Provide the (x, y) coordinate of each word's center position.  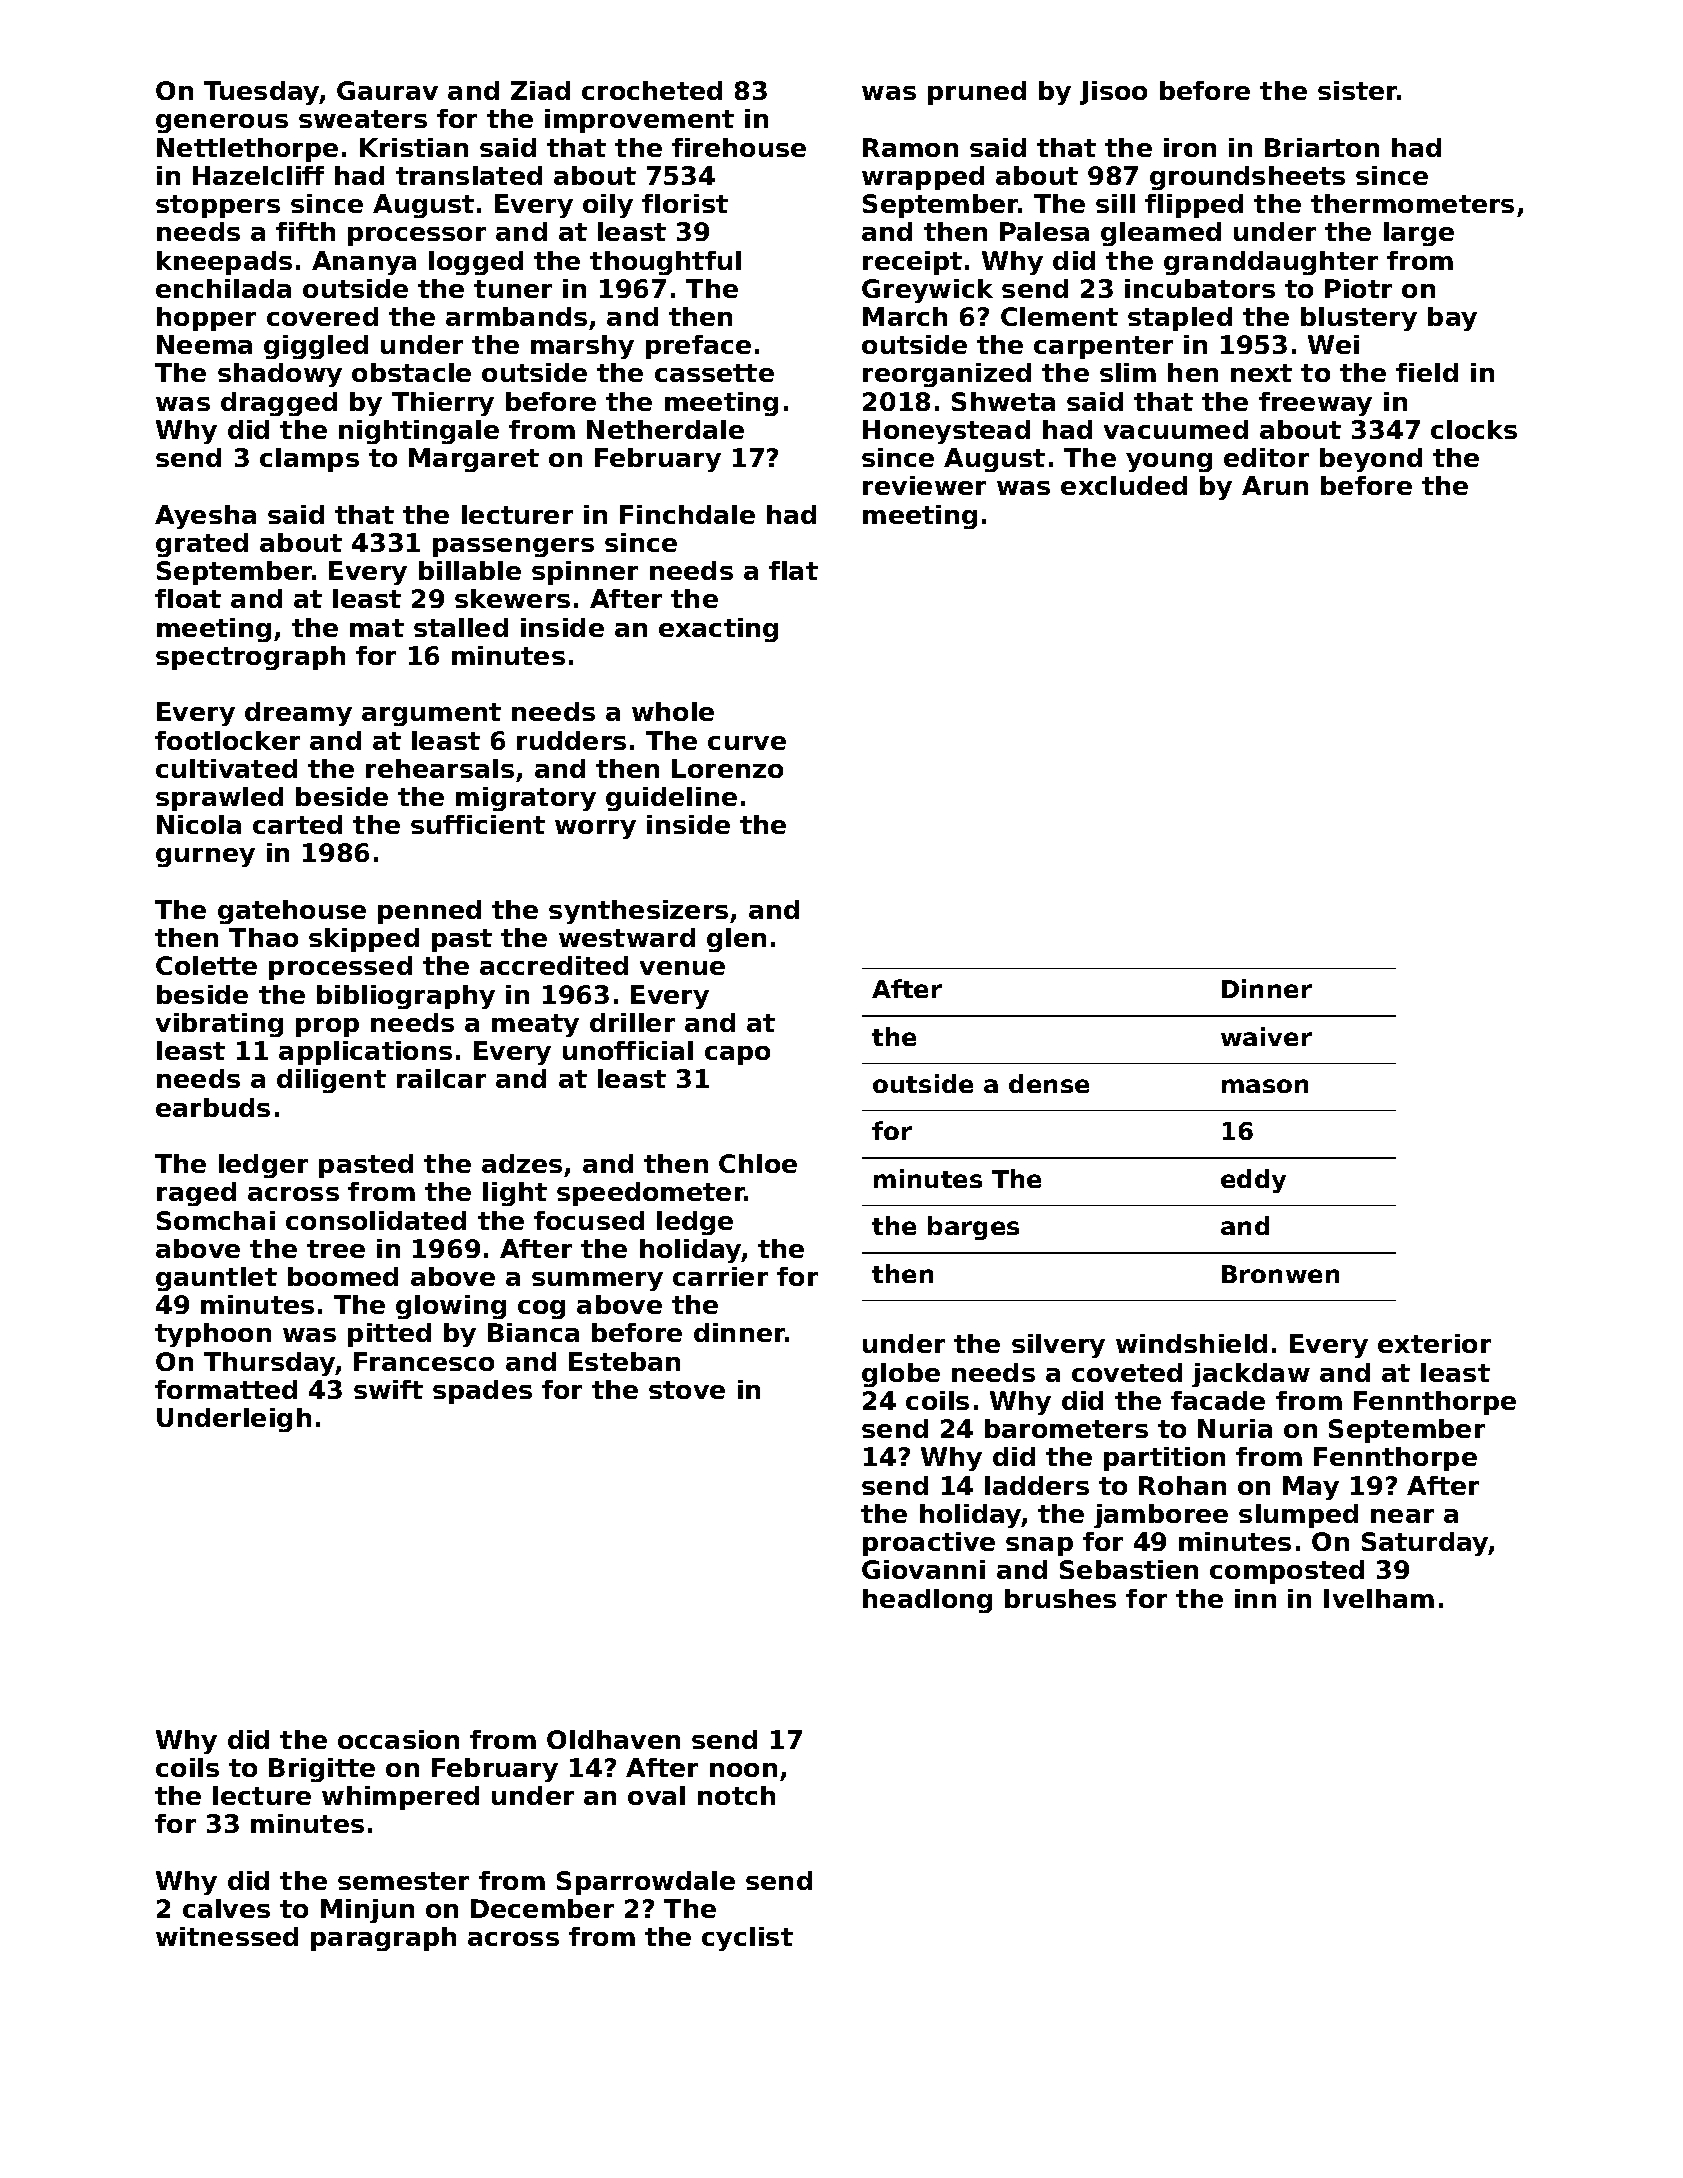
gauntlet (216, 1279)
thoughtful (665, 263)
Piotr (1358, 288)
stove (687, 1390)
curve (747, 743)
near (1402, 1516)
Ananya (364, 263)
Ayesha (205, 517)
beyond (1371, 460)
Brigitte (322, 1770)
